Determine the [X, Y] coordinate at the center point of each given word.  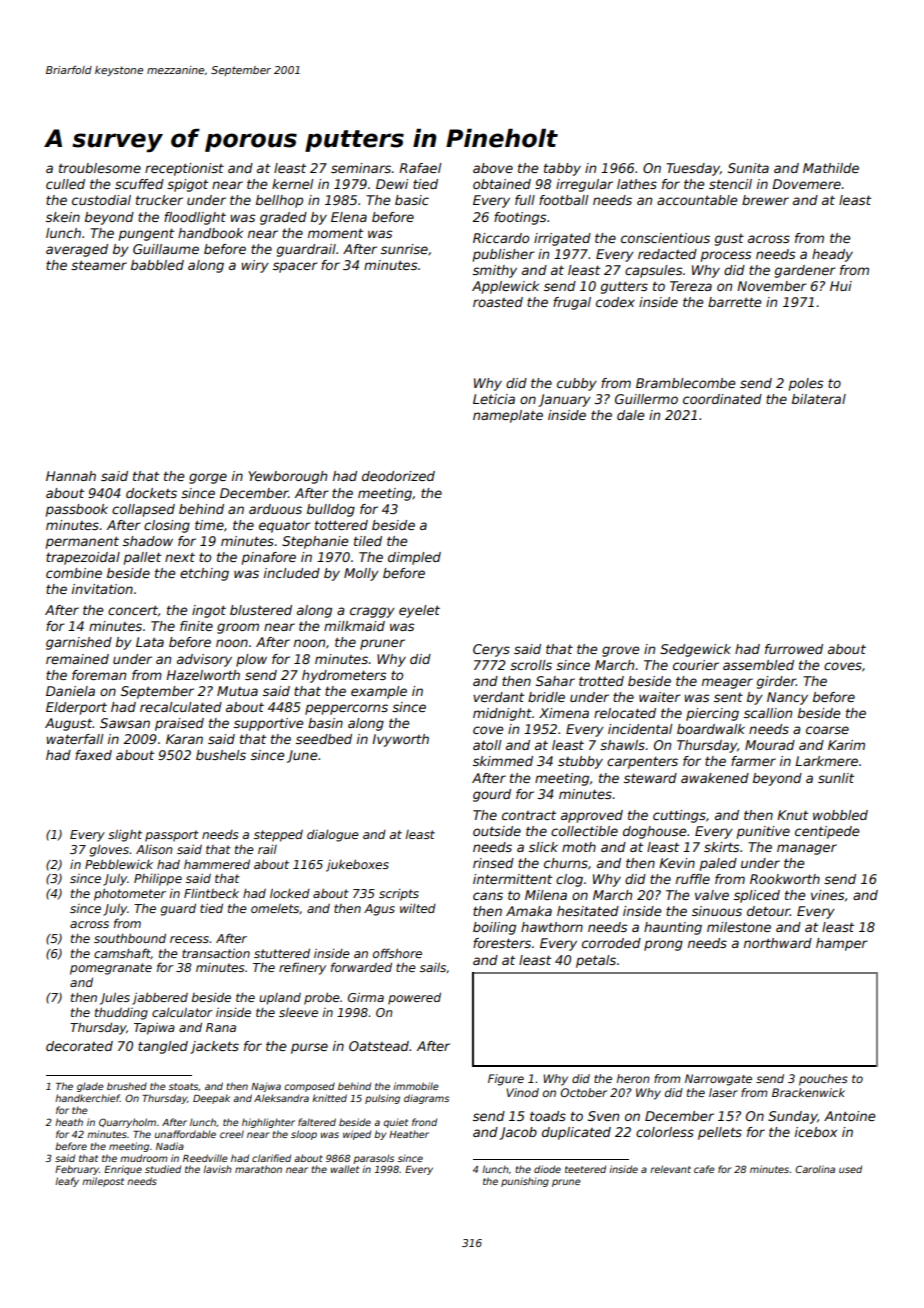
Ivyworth [400, 740]
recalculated [181, 707]
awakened [715, 778]
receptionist [184, 169]
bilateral [819, 399]
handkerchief [87, 1098]
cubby [577, 384]
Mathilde [831, 168]
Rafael [420, 168]
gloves [109, 851]
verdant [498, 697]
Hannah [71, 476]
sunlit [836, 778]
